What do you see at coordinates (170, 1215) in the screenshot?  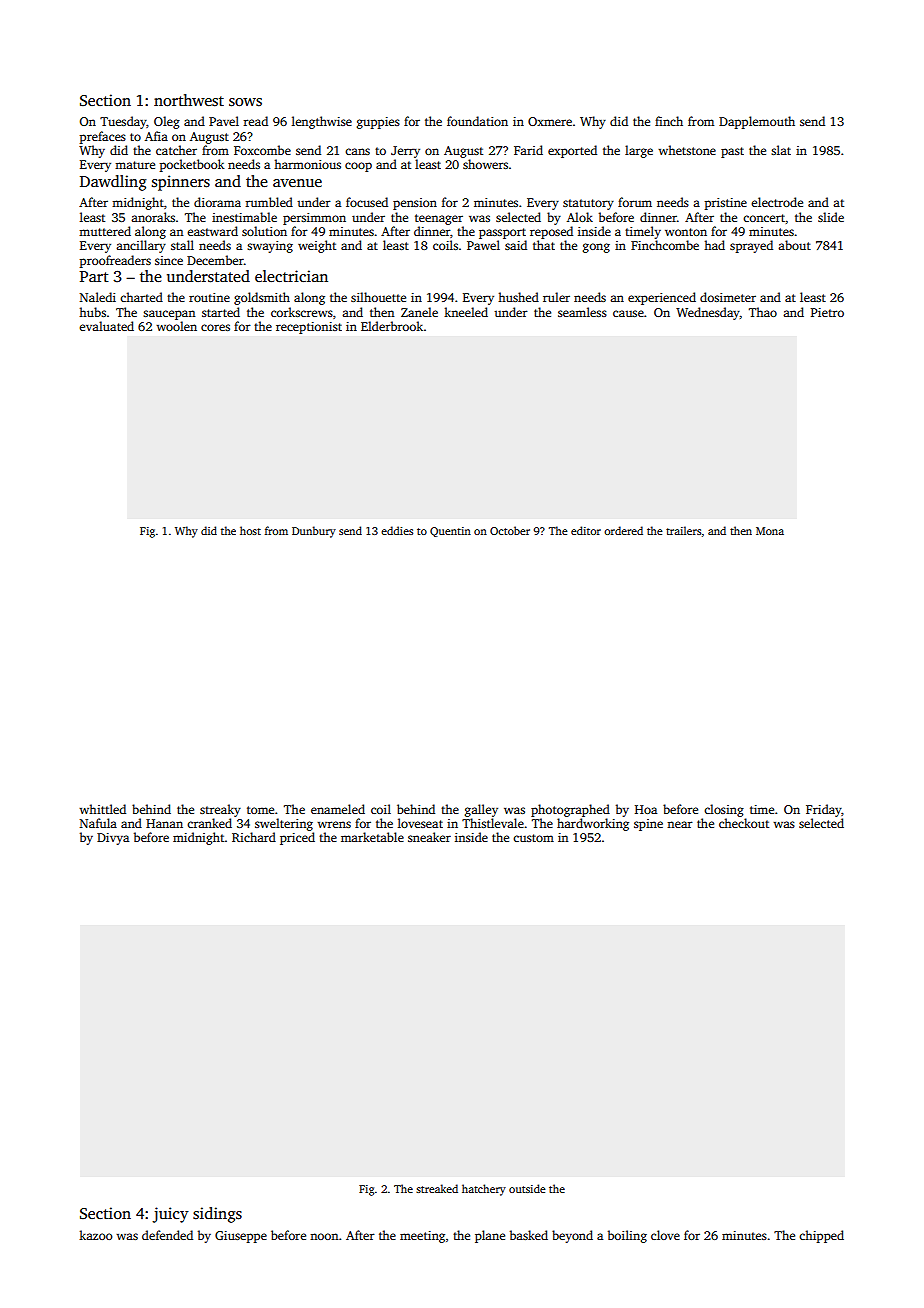 I see `juicy` at bounding box center [170, 1215].
